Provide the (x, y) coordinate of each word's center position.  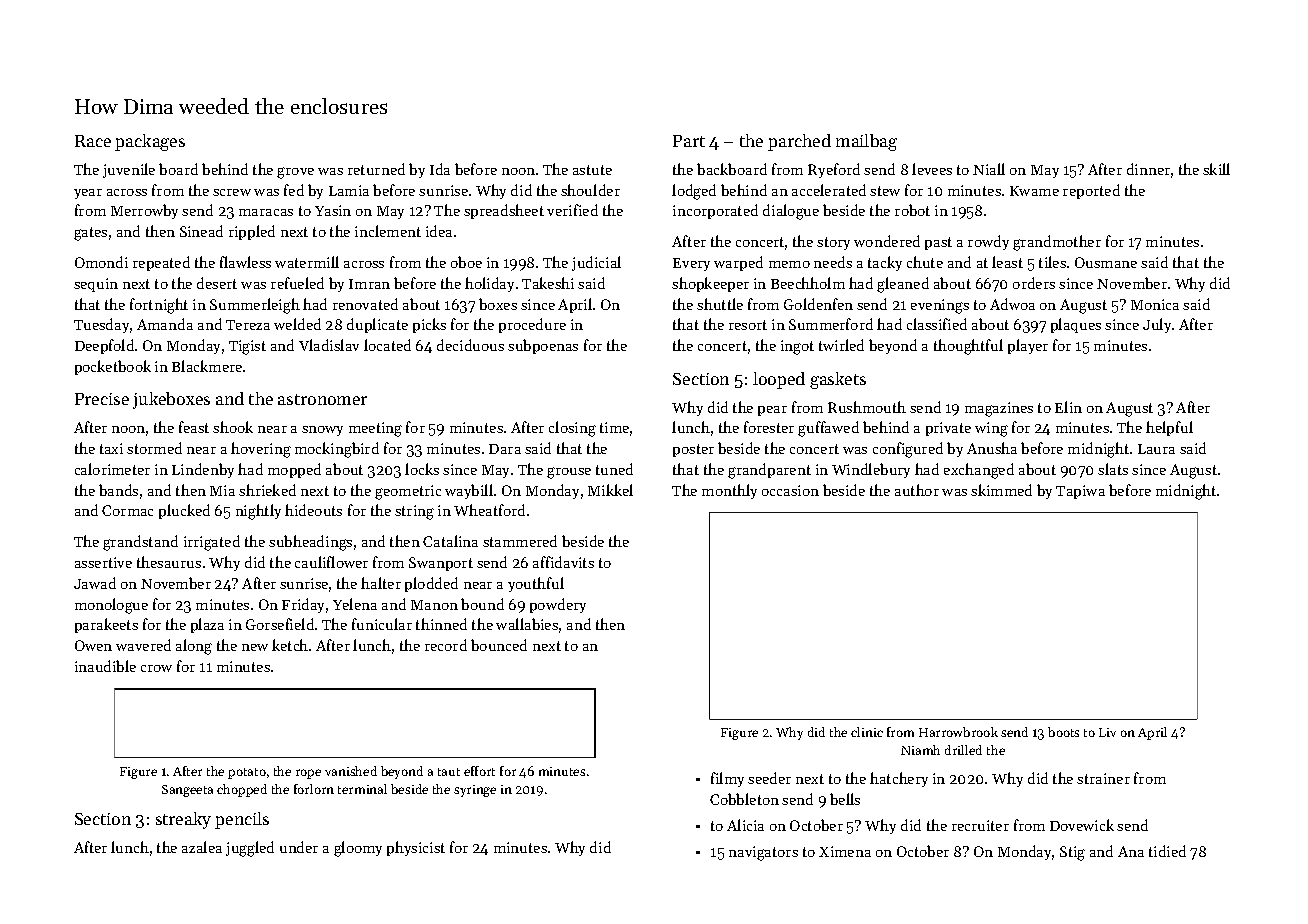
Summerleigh (255, 306)
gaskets (838, 380)
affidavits (563, 562)
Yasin (333, 210)
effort (479, 771)
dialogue (791, 212)
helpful (1169, 428)
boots (1063, 732)
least (1007, 262)
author (917, 490)
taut (449, 772)
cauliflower (331, 562)
